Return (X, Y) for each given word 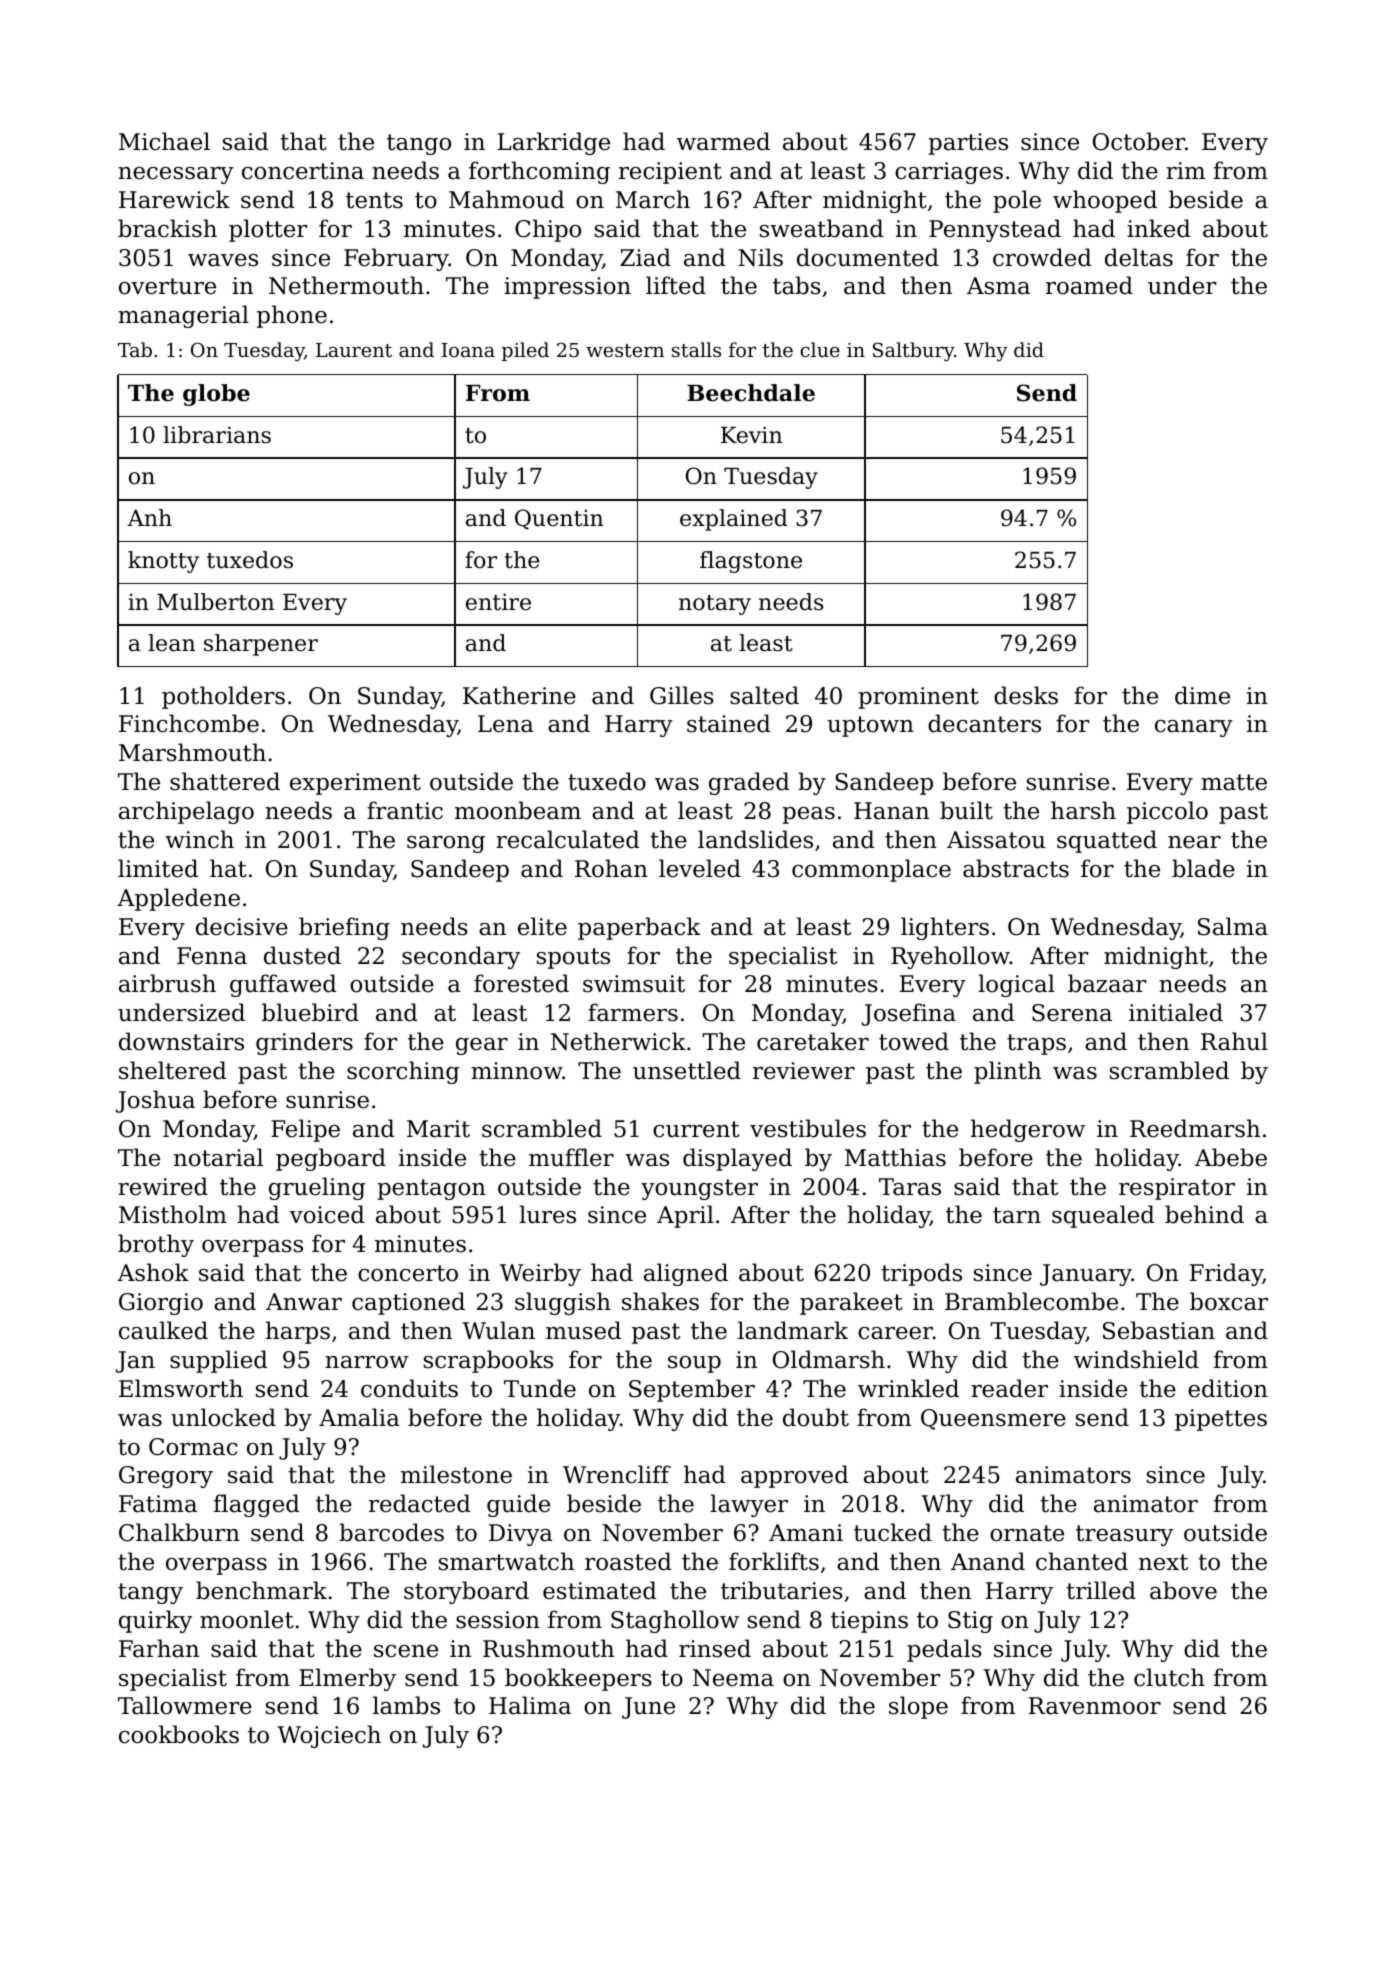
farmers (633, 1012)
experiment (355, 784)
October (1139, 141)
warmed (723, 141)
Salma (1233, 926)
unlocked (223, 1417)
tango (419, 144)
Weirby (540, 1274)
